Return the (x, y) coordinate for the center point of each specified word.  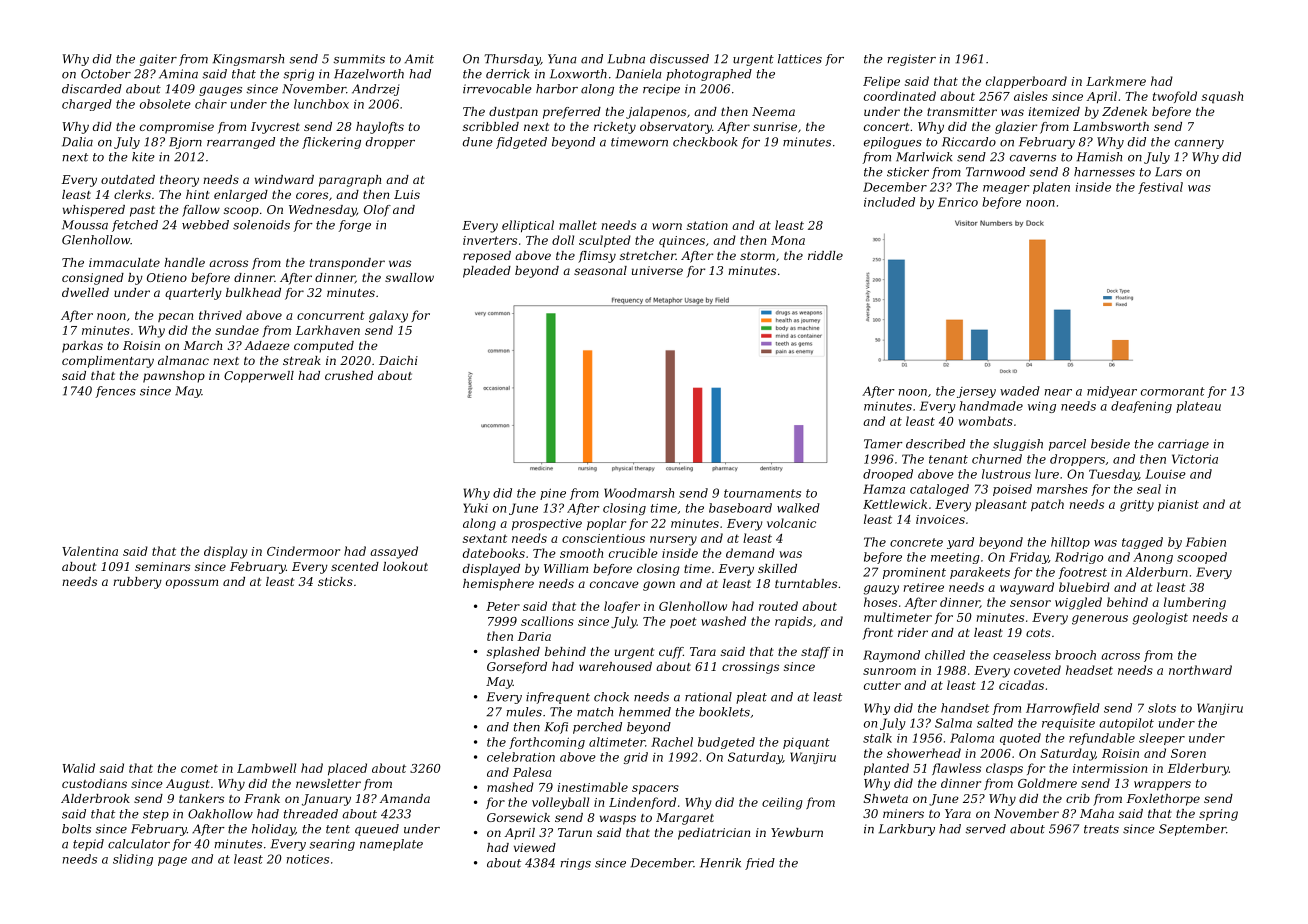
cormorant (1173, 391)
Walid (79, 768)
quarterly (193, 294)
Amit (419, 59)
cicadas (1021, 685)
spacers (655, 789)
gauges (220, 91)
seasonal (600, 270)
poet (683, 622)
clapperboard (1026, 82)
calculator (139, 844)
